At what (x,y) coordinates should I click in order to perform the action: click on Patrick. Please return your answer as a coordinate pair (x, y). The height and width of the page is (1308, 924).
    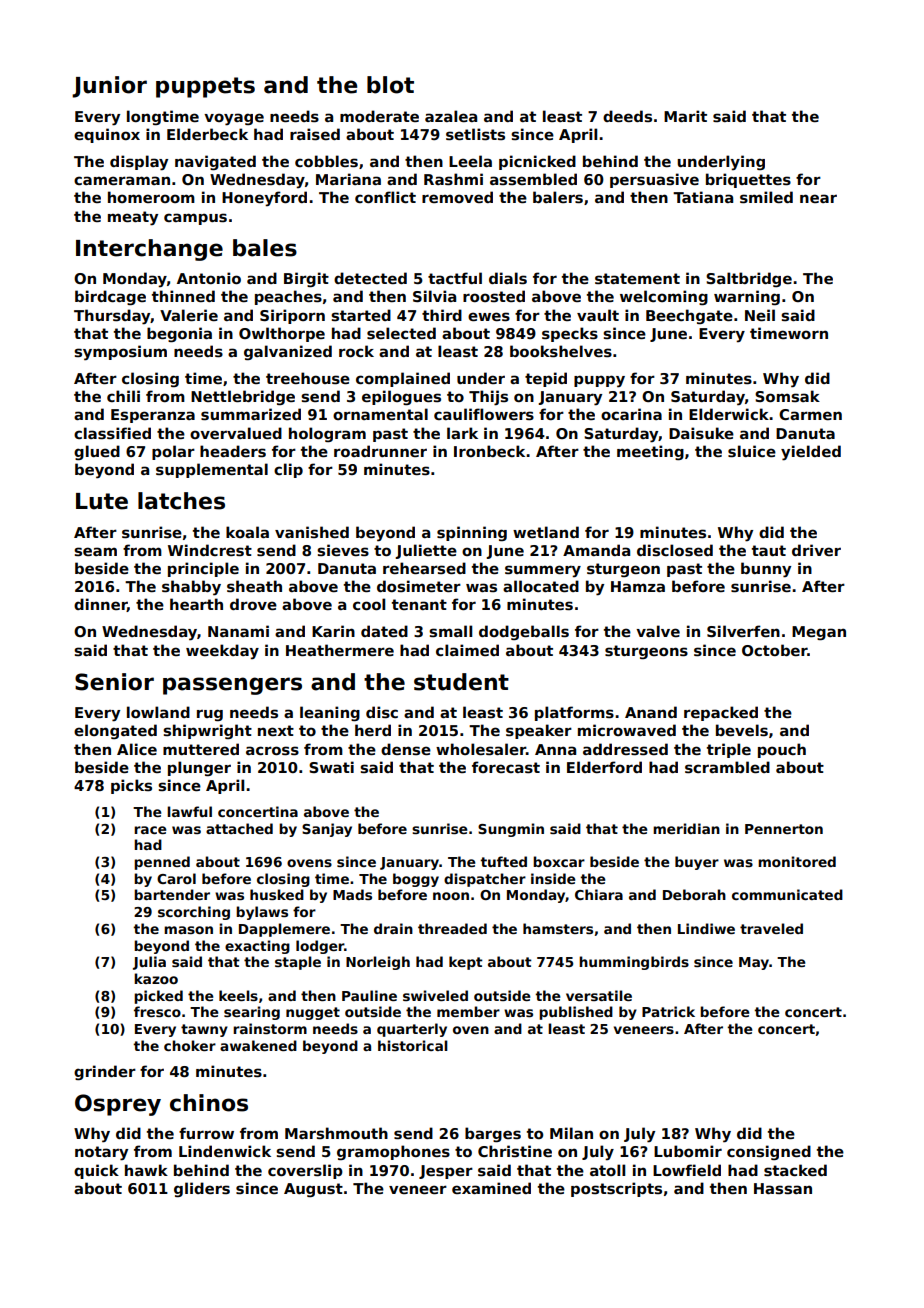
    Looking at the image, I should click on (668, 1011).
